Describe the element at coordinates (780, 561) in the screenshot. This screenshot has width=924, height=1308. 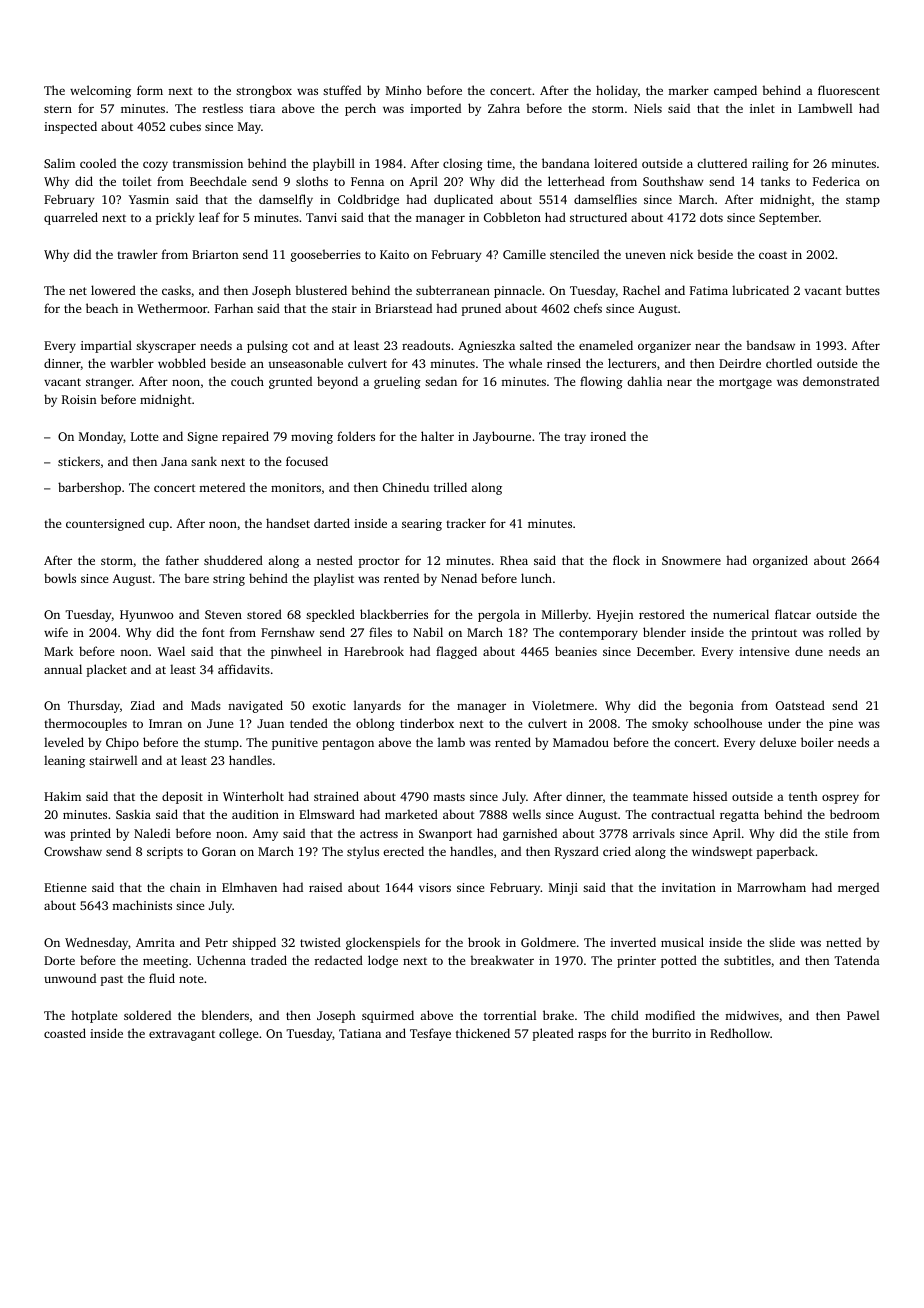
I see `organized` at that location.
